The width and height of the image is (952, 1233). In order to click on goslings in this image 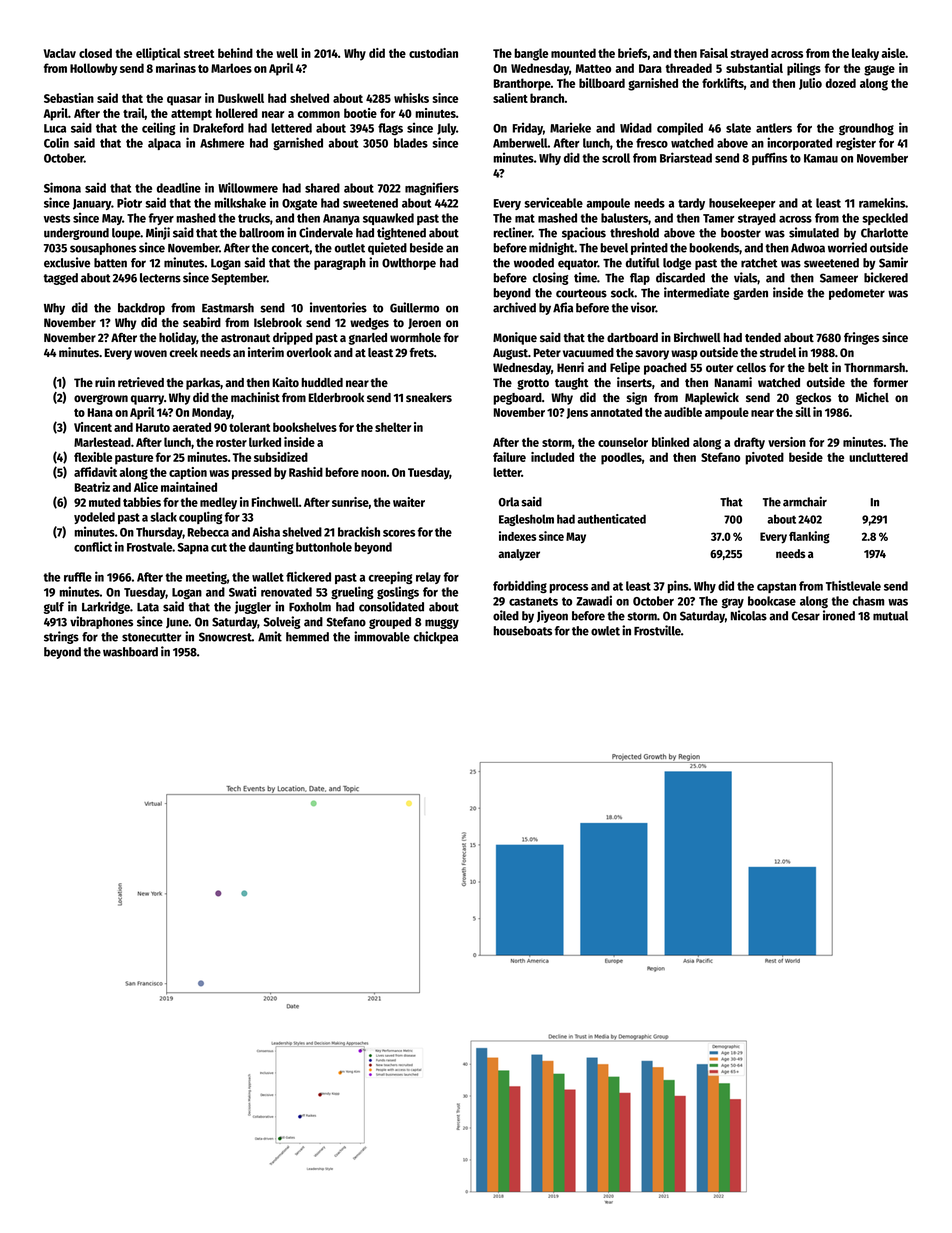, I will do `click(398, 592)`.
